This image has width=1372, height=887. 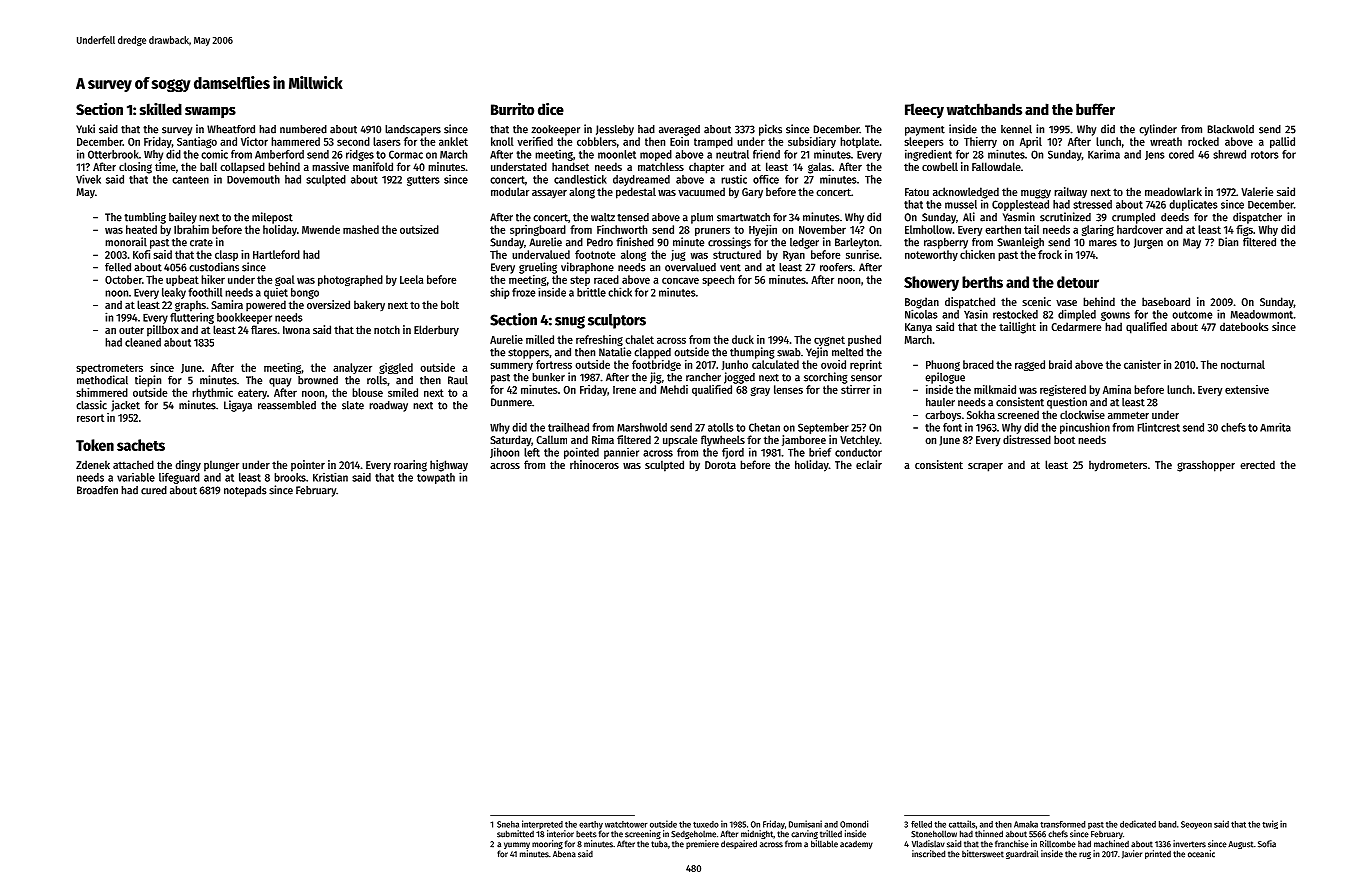 I want to click on flares, so click(x=264, y=329).
